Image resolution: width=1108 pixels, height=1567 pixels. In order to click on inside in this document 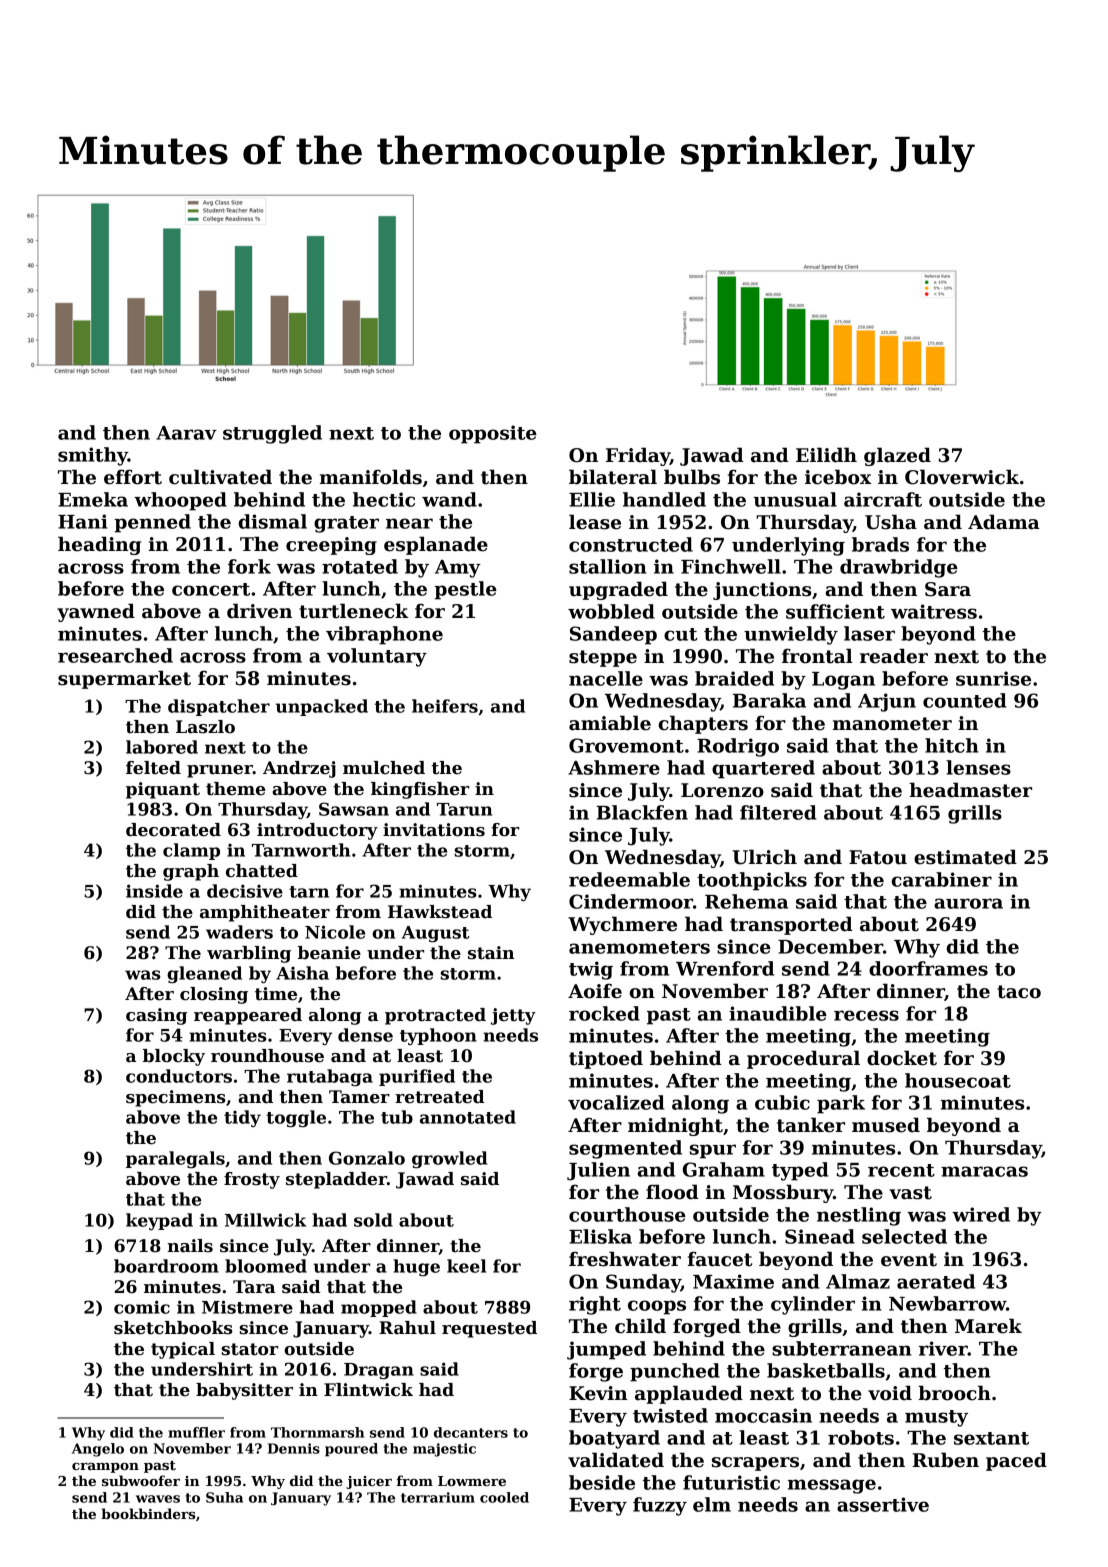, I will do `click(154, 891)`.
